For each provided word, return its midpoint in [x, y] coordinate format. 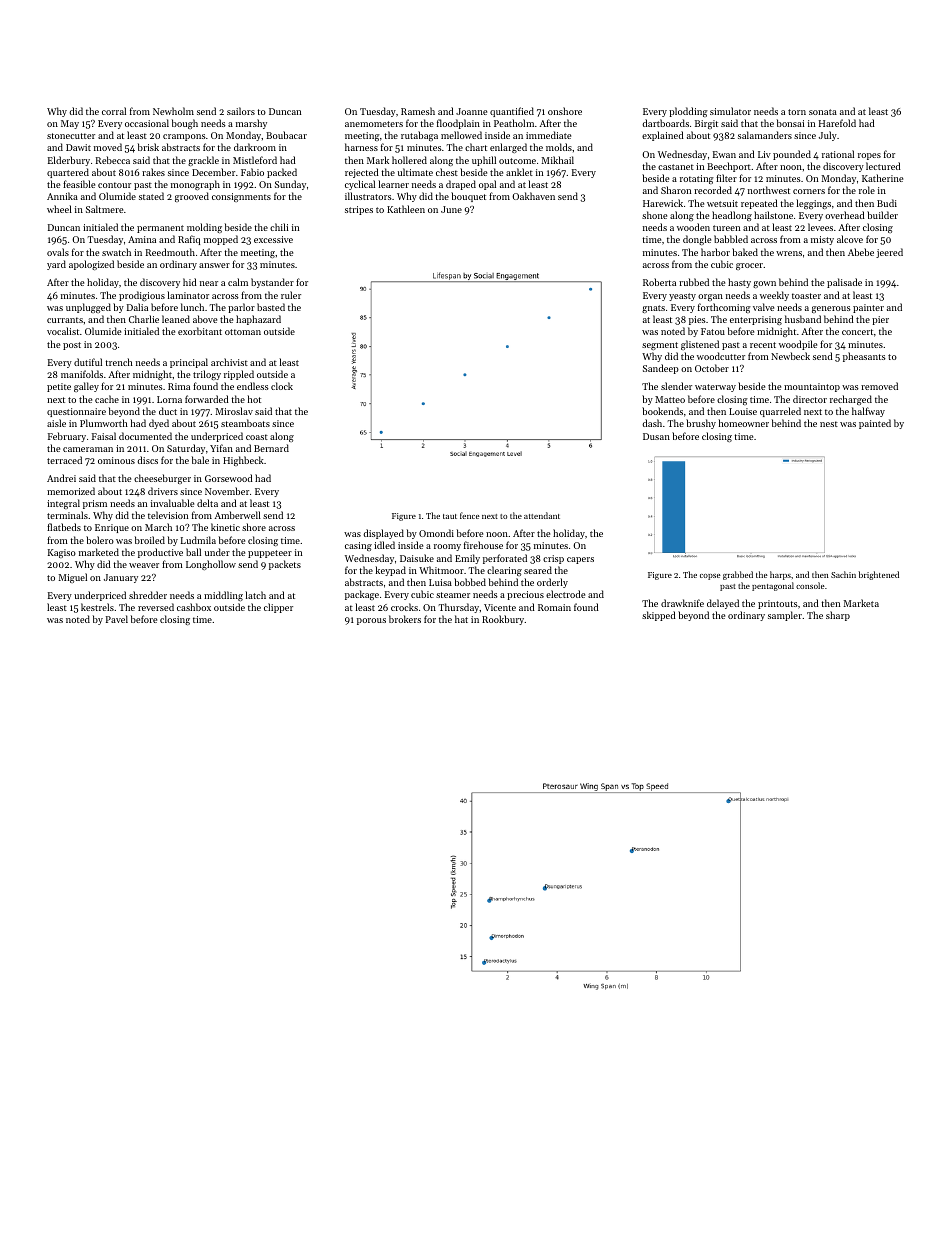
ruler [291, 295]
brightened [879, 575]
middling [223, 596]
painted [875, 424]
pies [697, 320]
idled [384, 545]
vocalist [63, 331]
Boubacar [286, 135]
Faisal [104, 436]
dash [652, 423]
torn [797, 112]
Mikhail [558, 160]
